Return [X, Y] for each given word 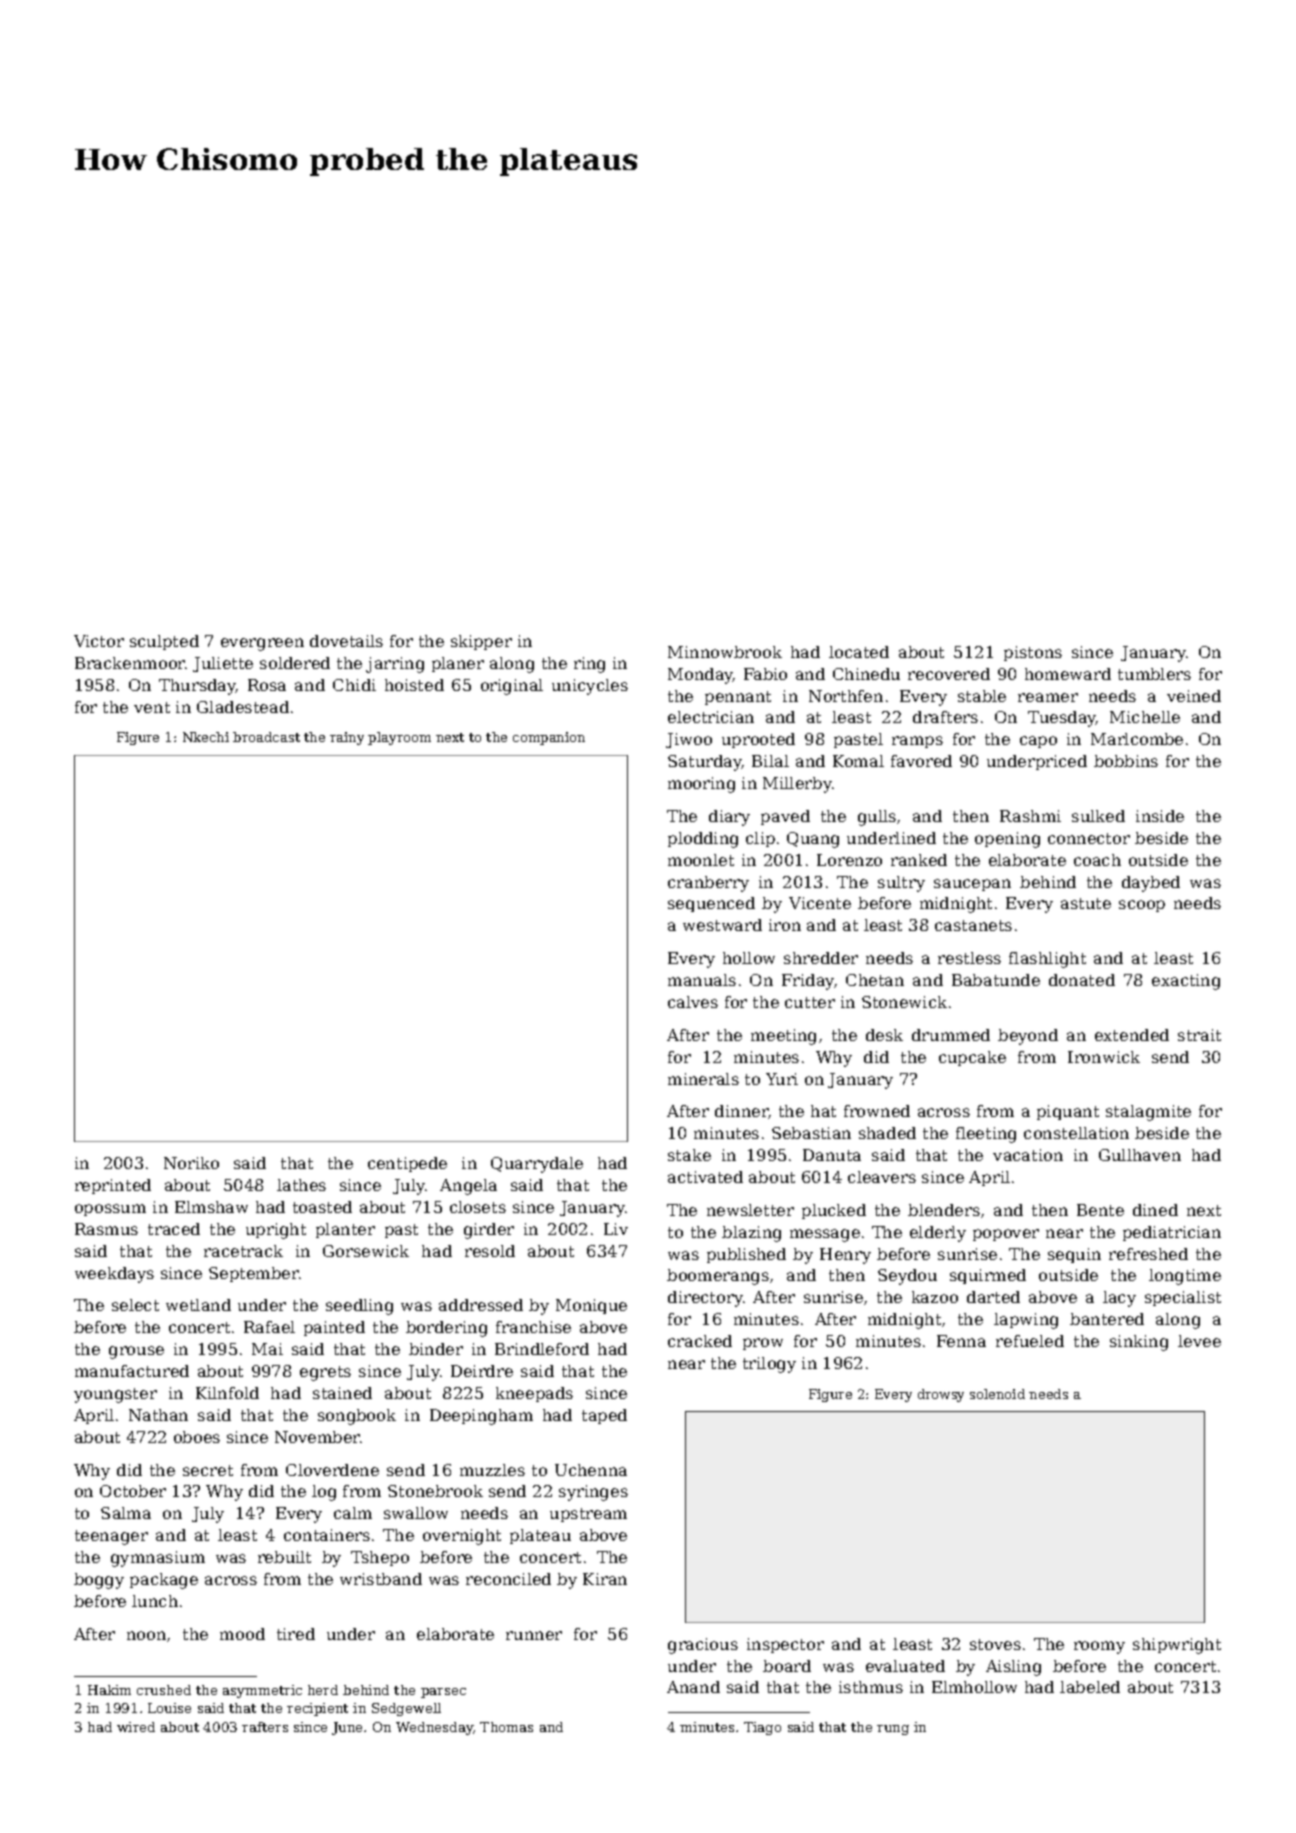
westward [722, 925]
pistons [1033, 653]
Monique [591, 1306]
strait [1199, 1035]
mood [242, 1634]
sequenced [711, 904]
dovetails [346, 641]
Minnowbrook [725, 652]
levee [1199, 1341]
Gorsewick [366, 1251]
